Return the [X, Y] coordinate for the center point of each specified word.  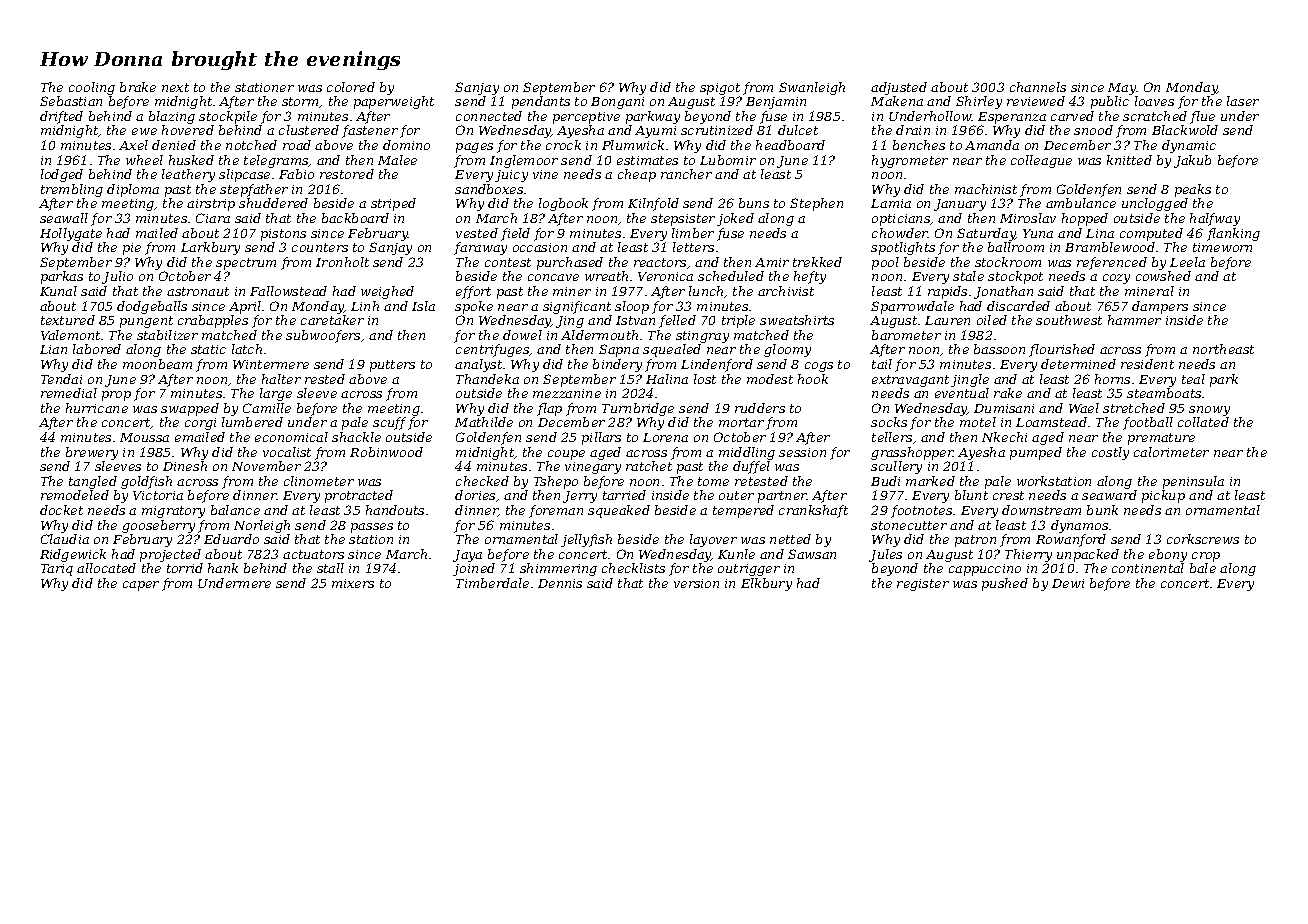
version [696, 583]
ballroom [1016, 247]
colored [351, 87]
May [1122, 89]
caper [141, 586]
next [175, 87]
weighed [387, 292]
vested [477, 233]
